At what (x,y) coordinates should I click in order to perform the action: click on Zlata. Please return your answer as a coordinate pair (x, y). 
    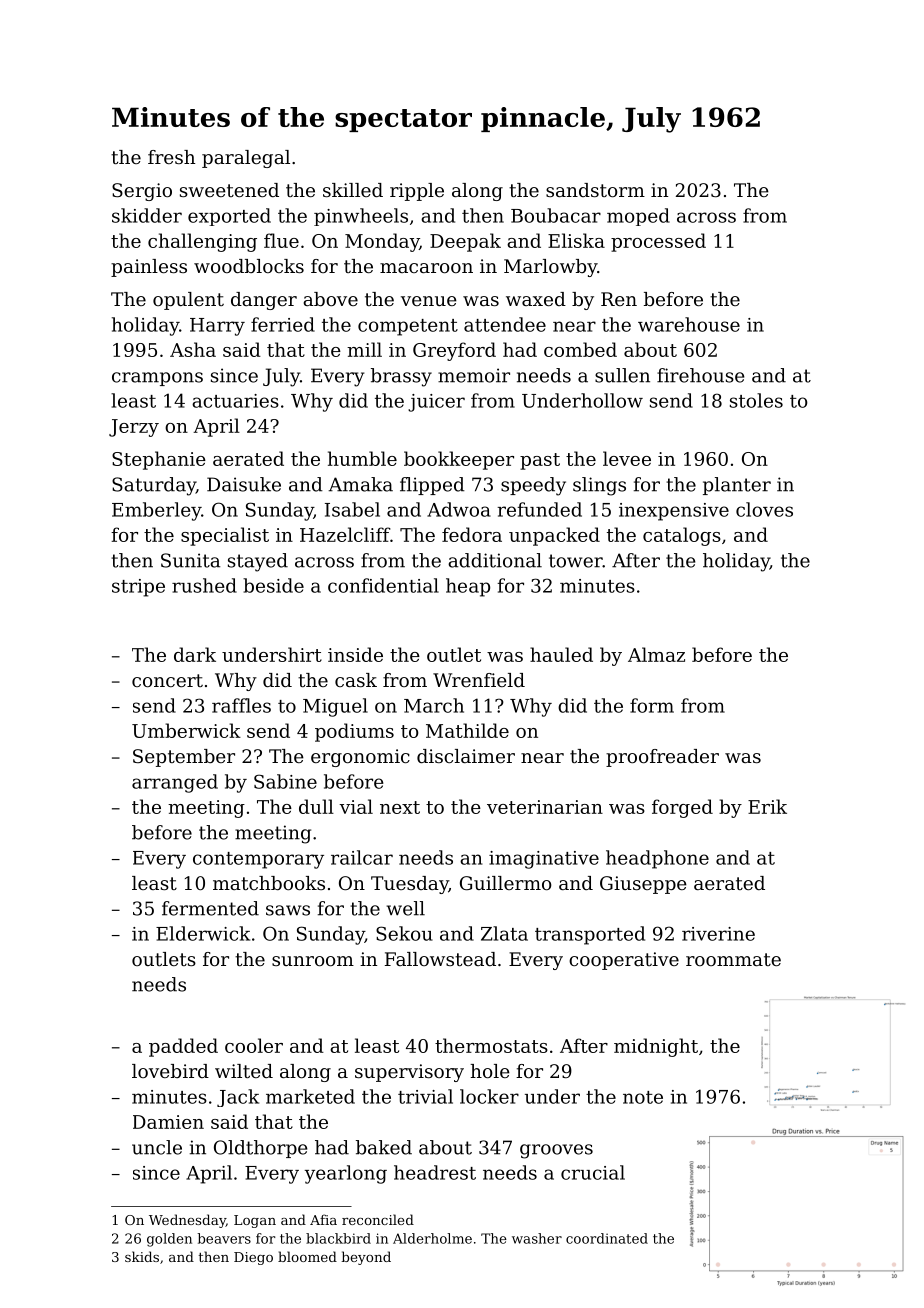
    Looking at the image, I should click on (504, 933).
